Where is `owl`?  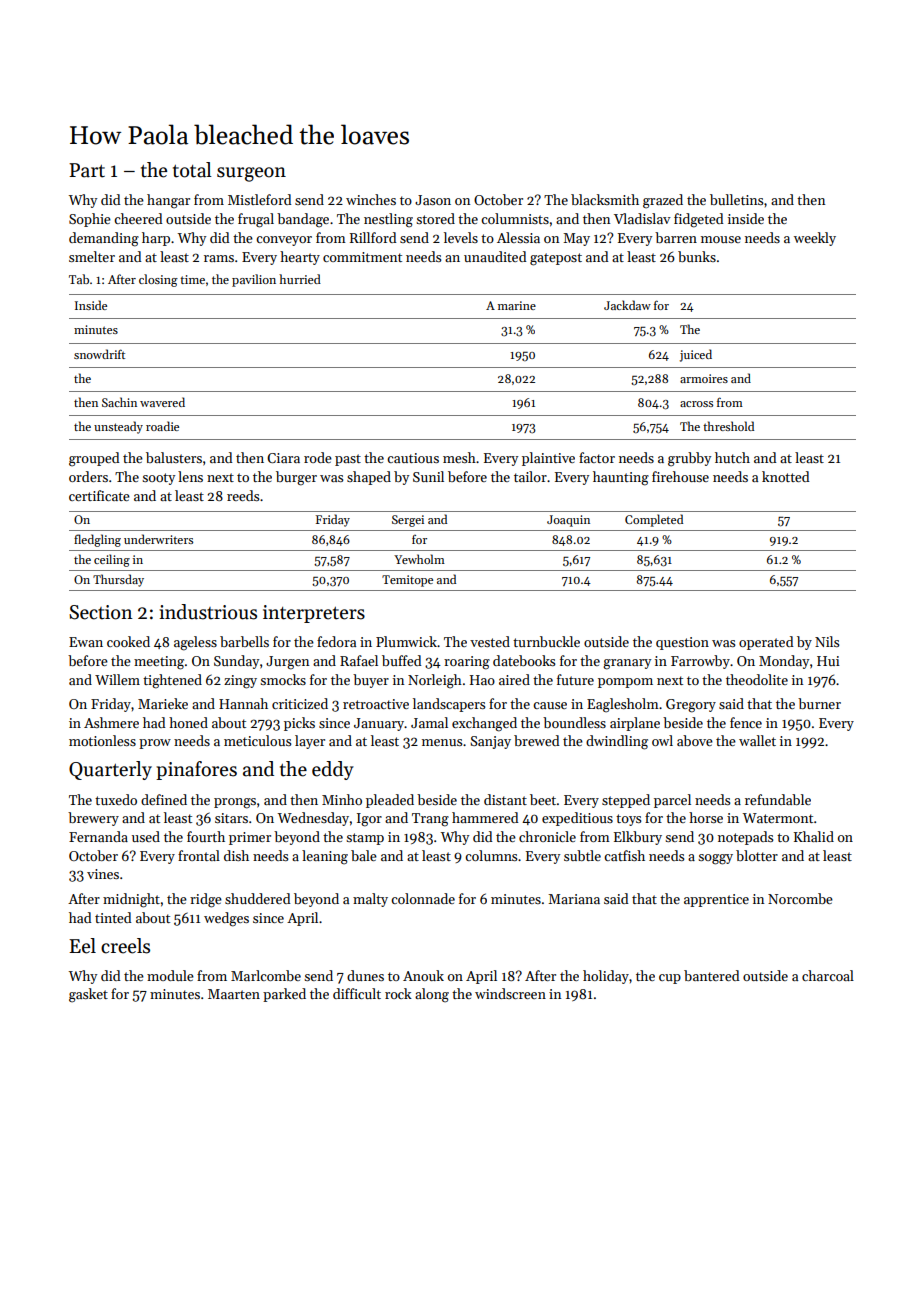
owl is located at coordinates (662, 740).
